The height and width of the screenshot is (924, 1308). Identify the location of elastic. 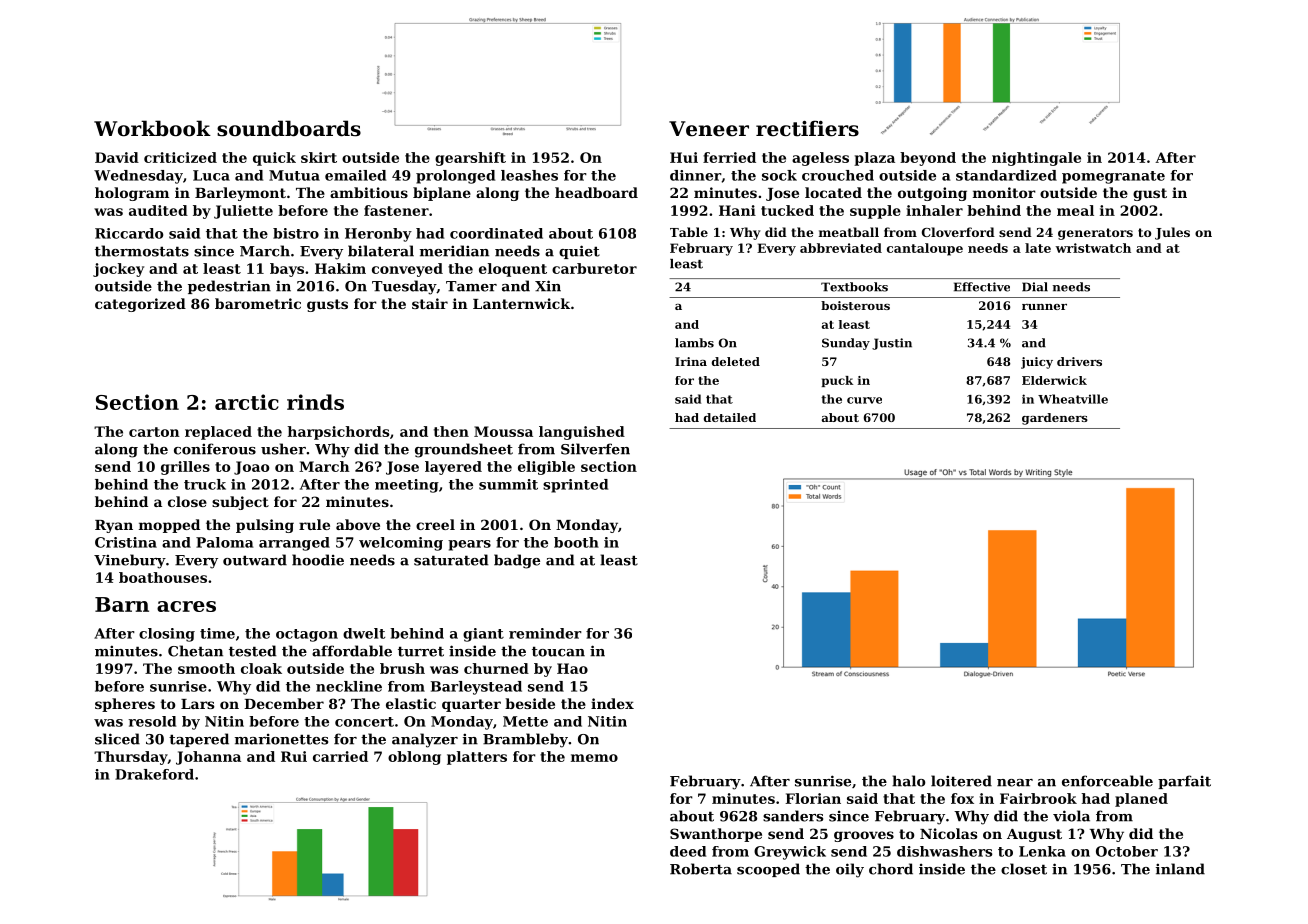
(411, 703).
